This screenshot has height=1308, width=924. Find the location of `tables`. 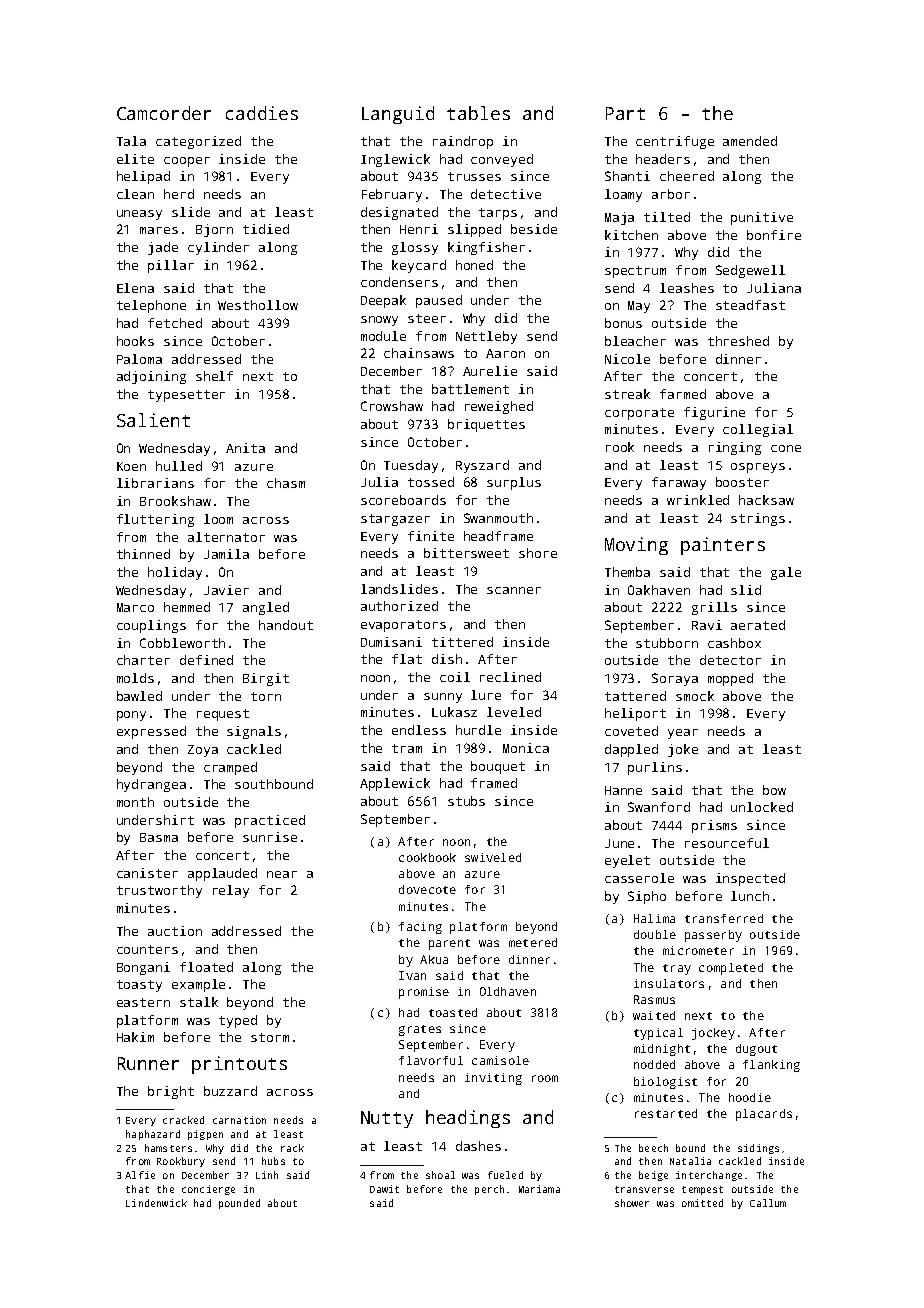

tables is located at coordinates (478, 113).
